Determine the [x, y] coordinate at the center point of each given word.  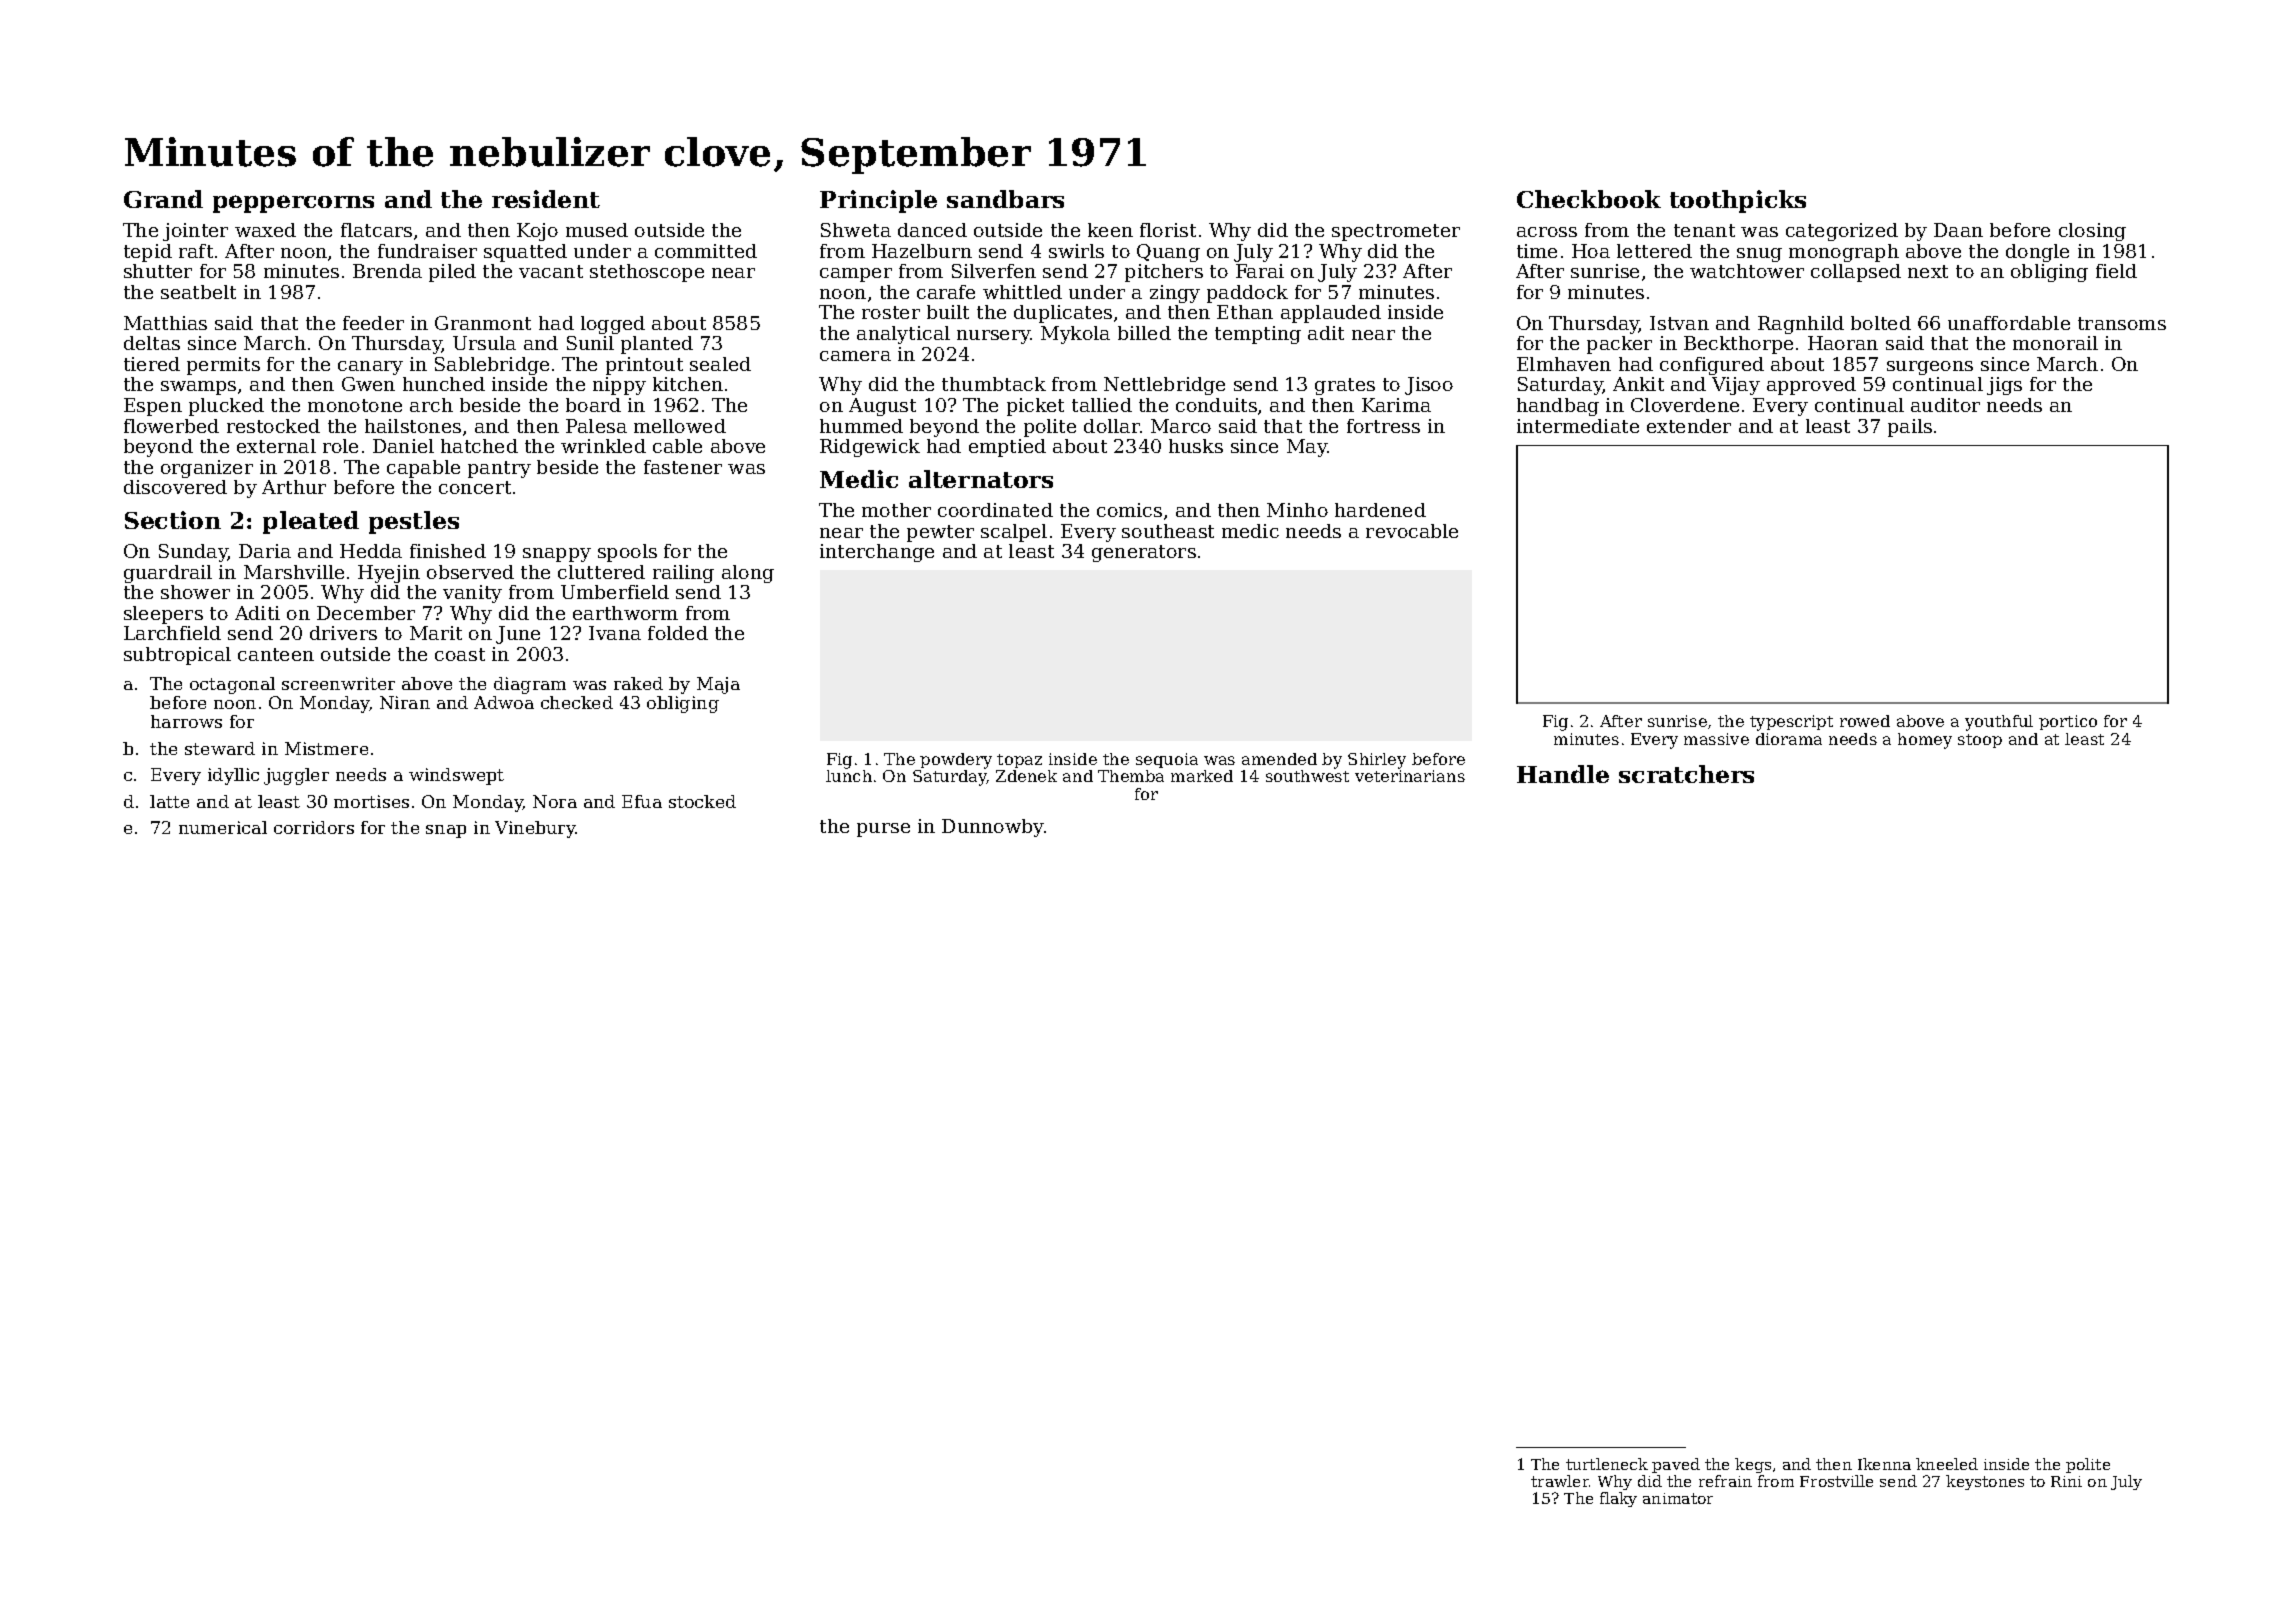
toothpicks [1738, 201]
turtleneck [1607, 1464]
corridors [314, 827]
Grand [163, 199]
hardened [1380, 510]
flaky [1618, 1499]
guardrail [168, 574]
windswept [456, 776]
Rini [2066, 1481]
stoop [1980, 741]
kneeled [1947, 1464]
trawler [1560, 1481]
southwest [1307, 776]
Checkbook [1589, 199]
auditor [1945, 405]
